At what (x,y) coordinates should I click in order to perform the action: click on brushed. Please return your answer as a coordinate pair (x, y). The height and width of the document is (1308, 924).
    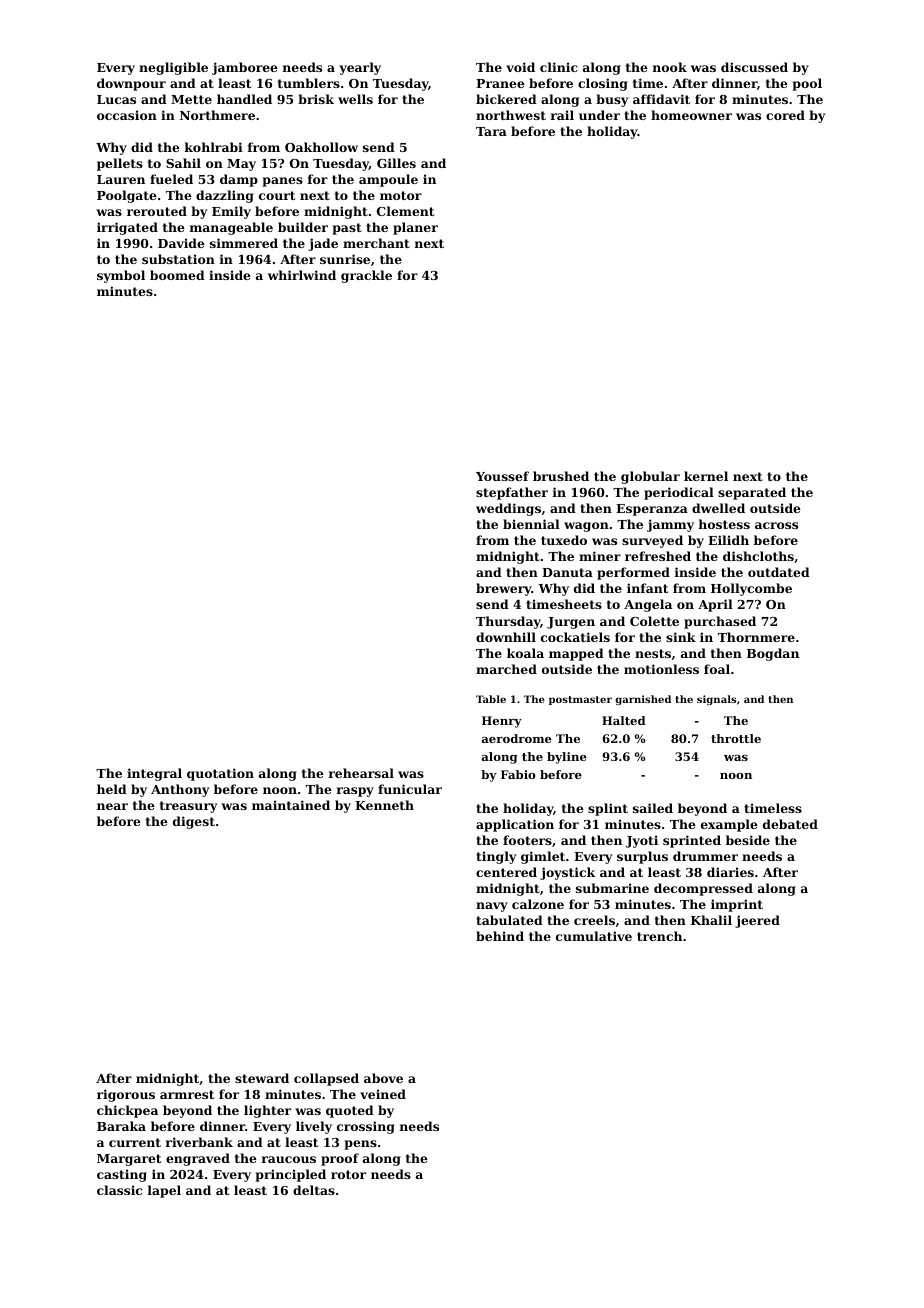
    Looking at the image, I should click on (561, 476).
